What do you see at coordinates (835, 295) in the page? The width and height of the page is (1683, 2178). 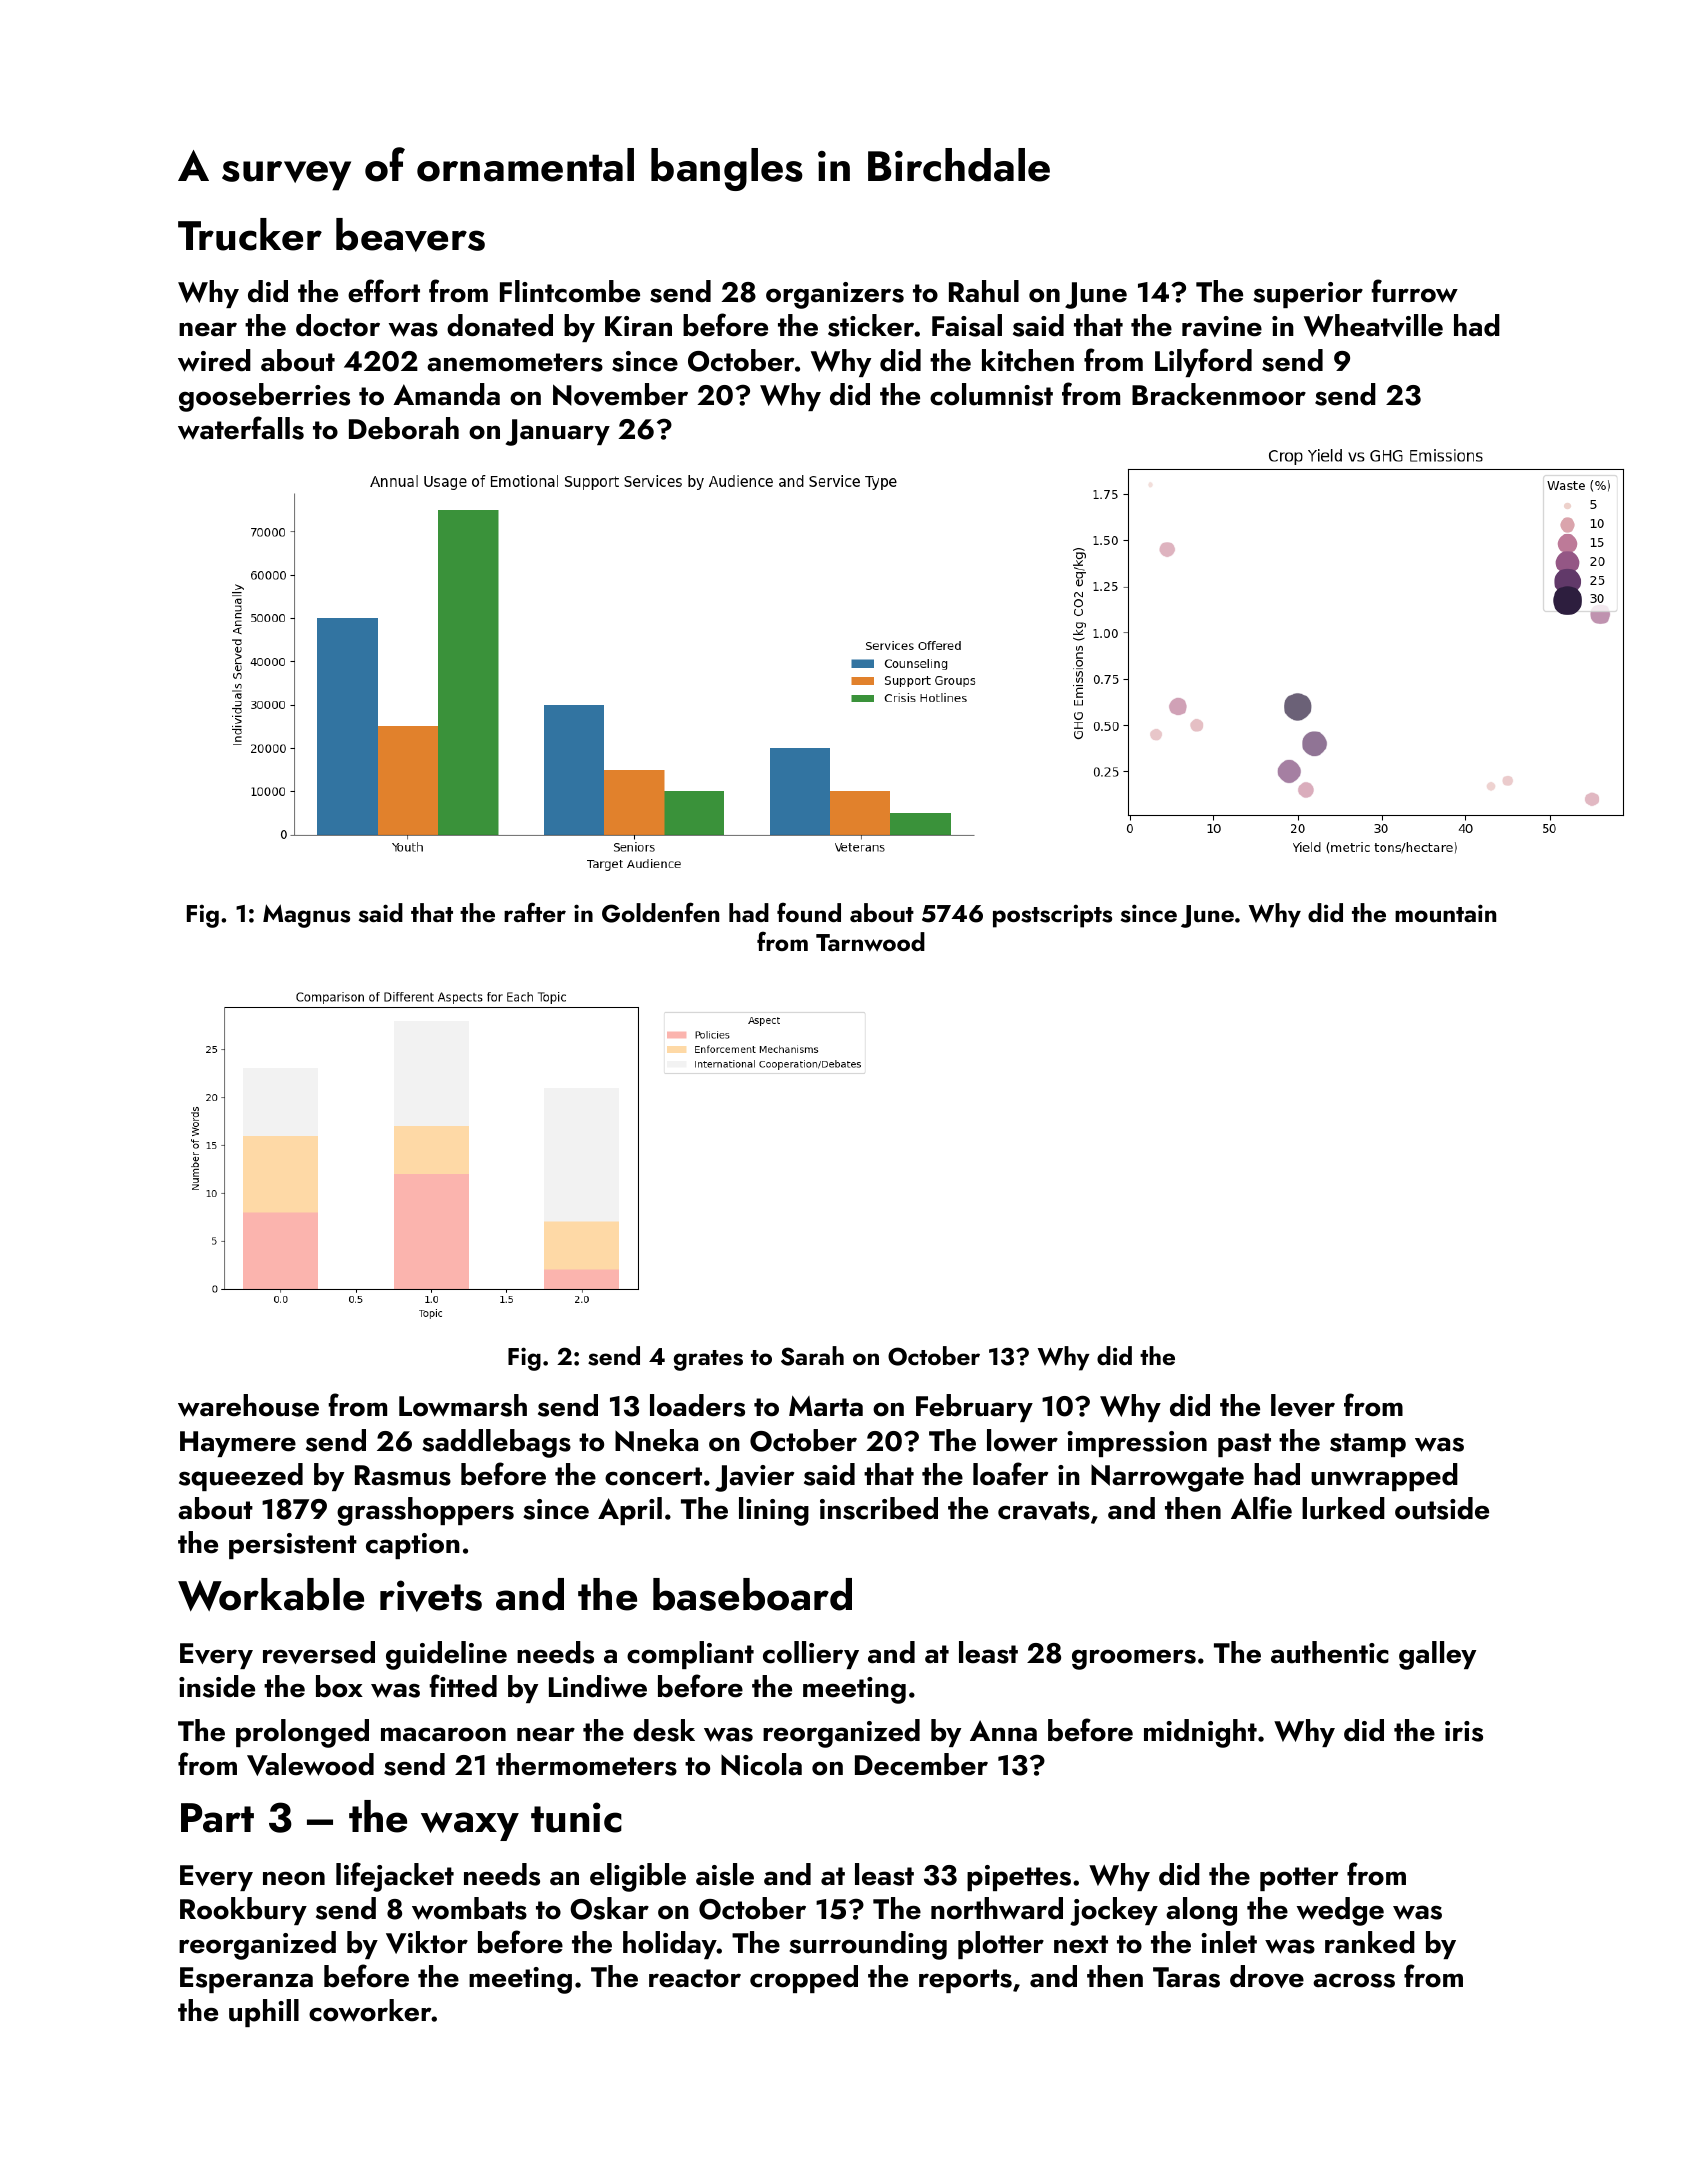 I see `organizers` at bounding box center [835, 295].
